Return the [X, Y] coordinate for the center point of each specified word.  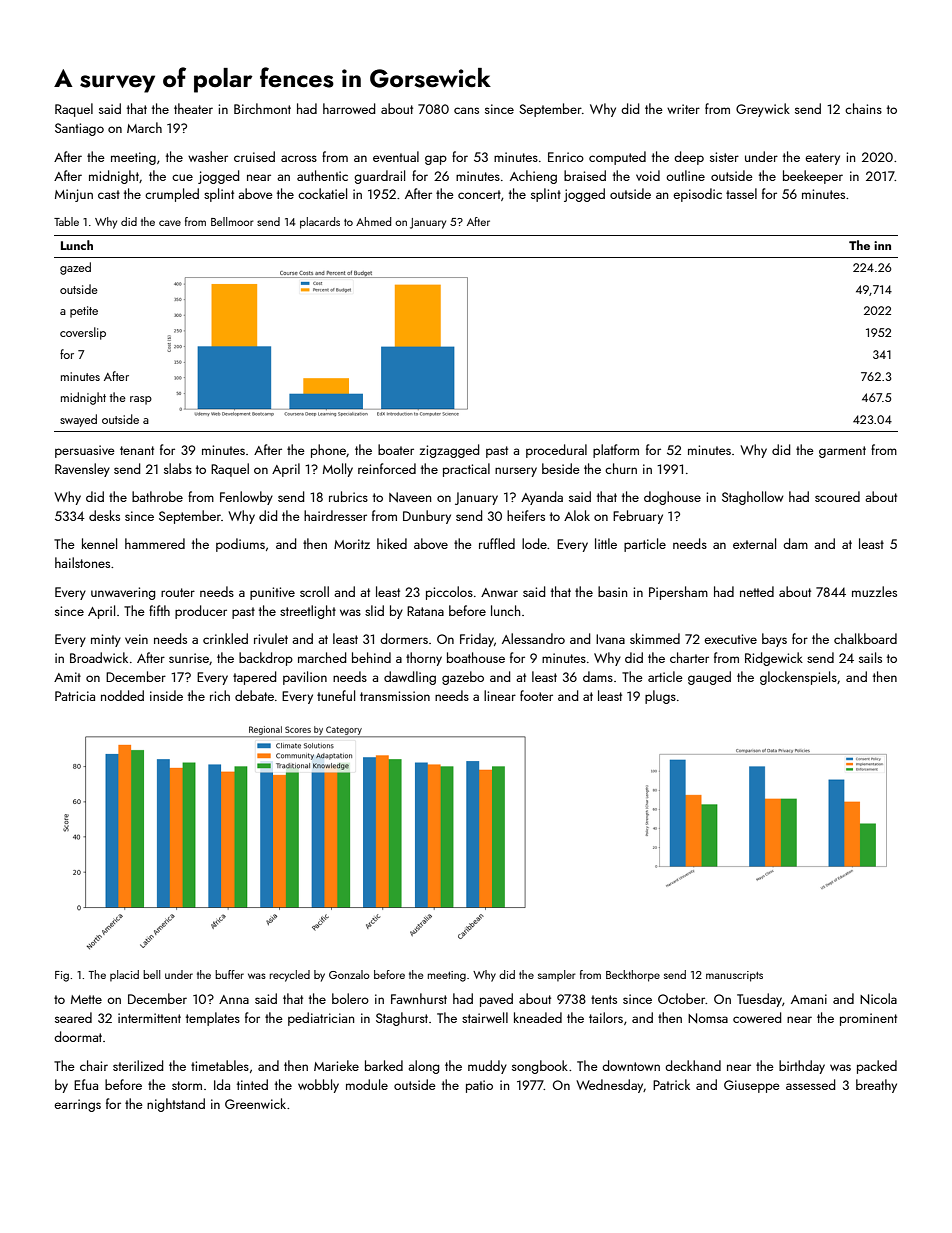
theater [193, 108]
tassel [741, 193]
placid [124, 976]
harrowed [349, 108]
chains [863, 108]
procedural [556, 451]
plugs [660, 697]
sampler [557, 976]
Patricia [75, 696]
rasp [141, 400]
